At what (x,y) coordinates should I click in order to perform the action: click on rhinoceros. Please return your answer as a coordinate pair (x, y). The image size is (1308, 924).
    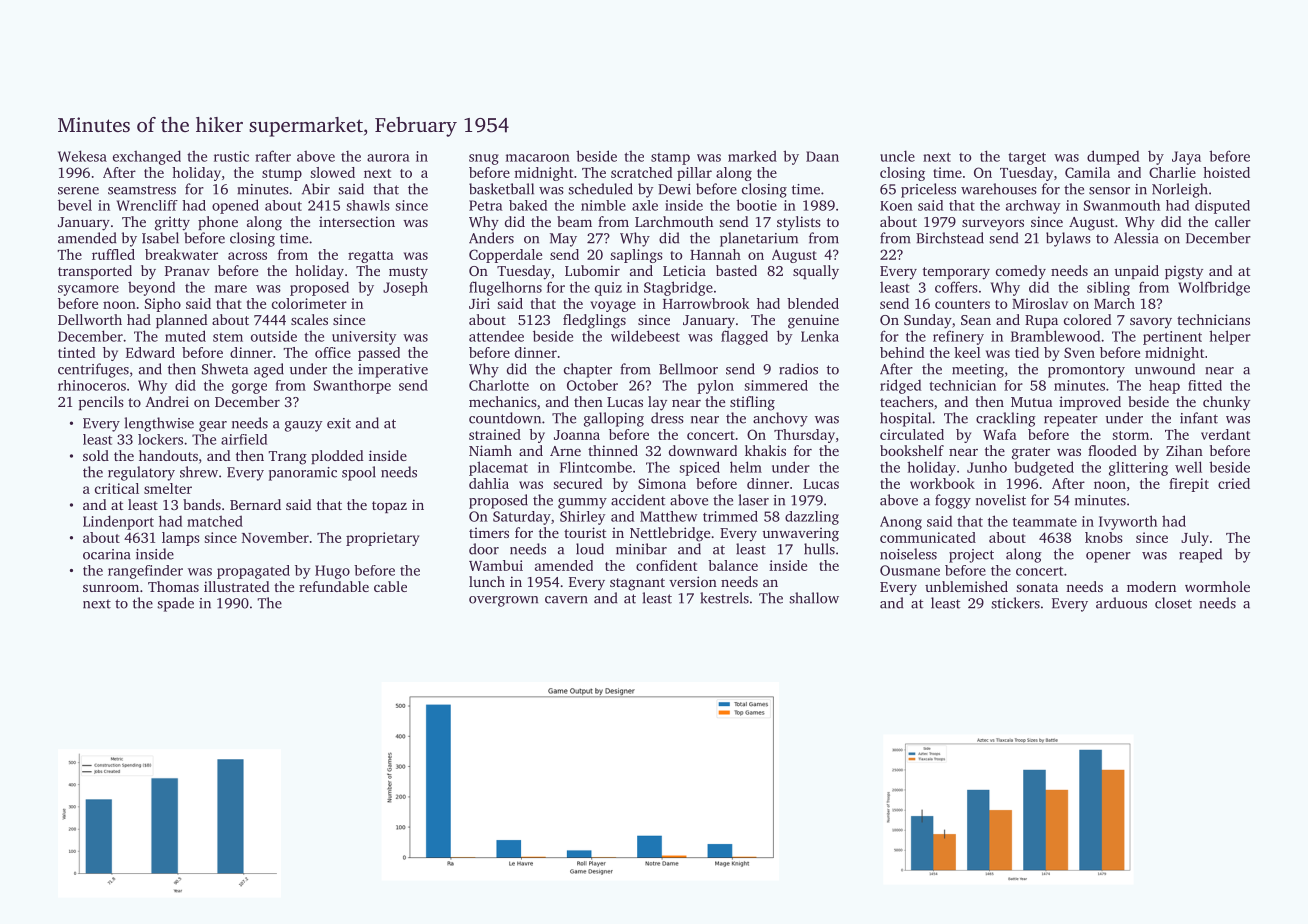
    Looking at the image, I should click on (92, 385).
